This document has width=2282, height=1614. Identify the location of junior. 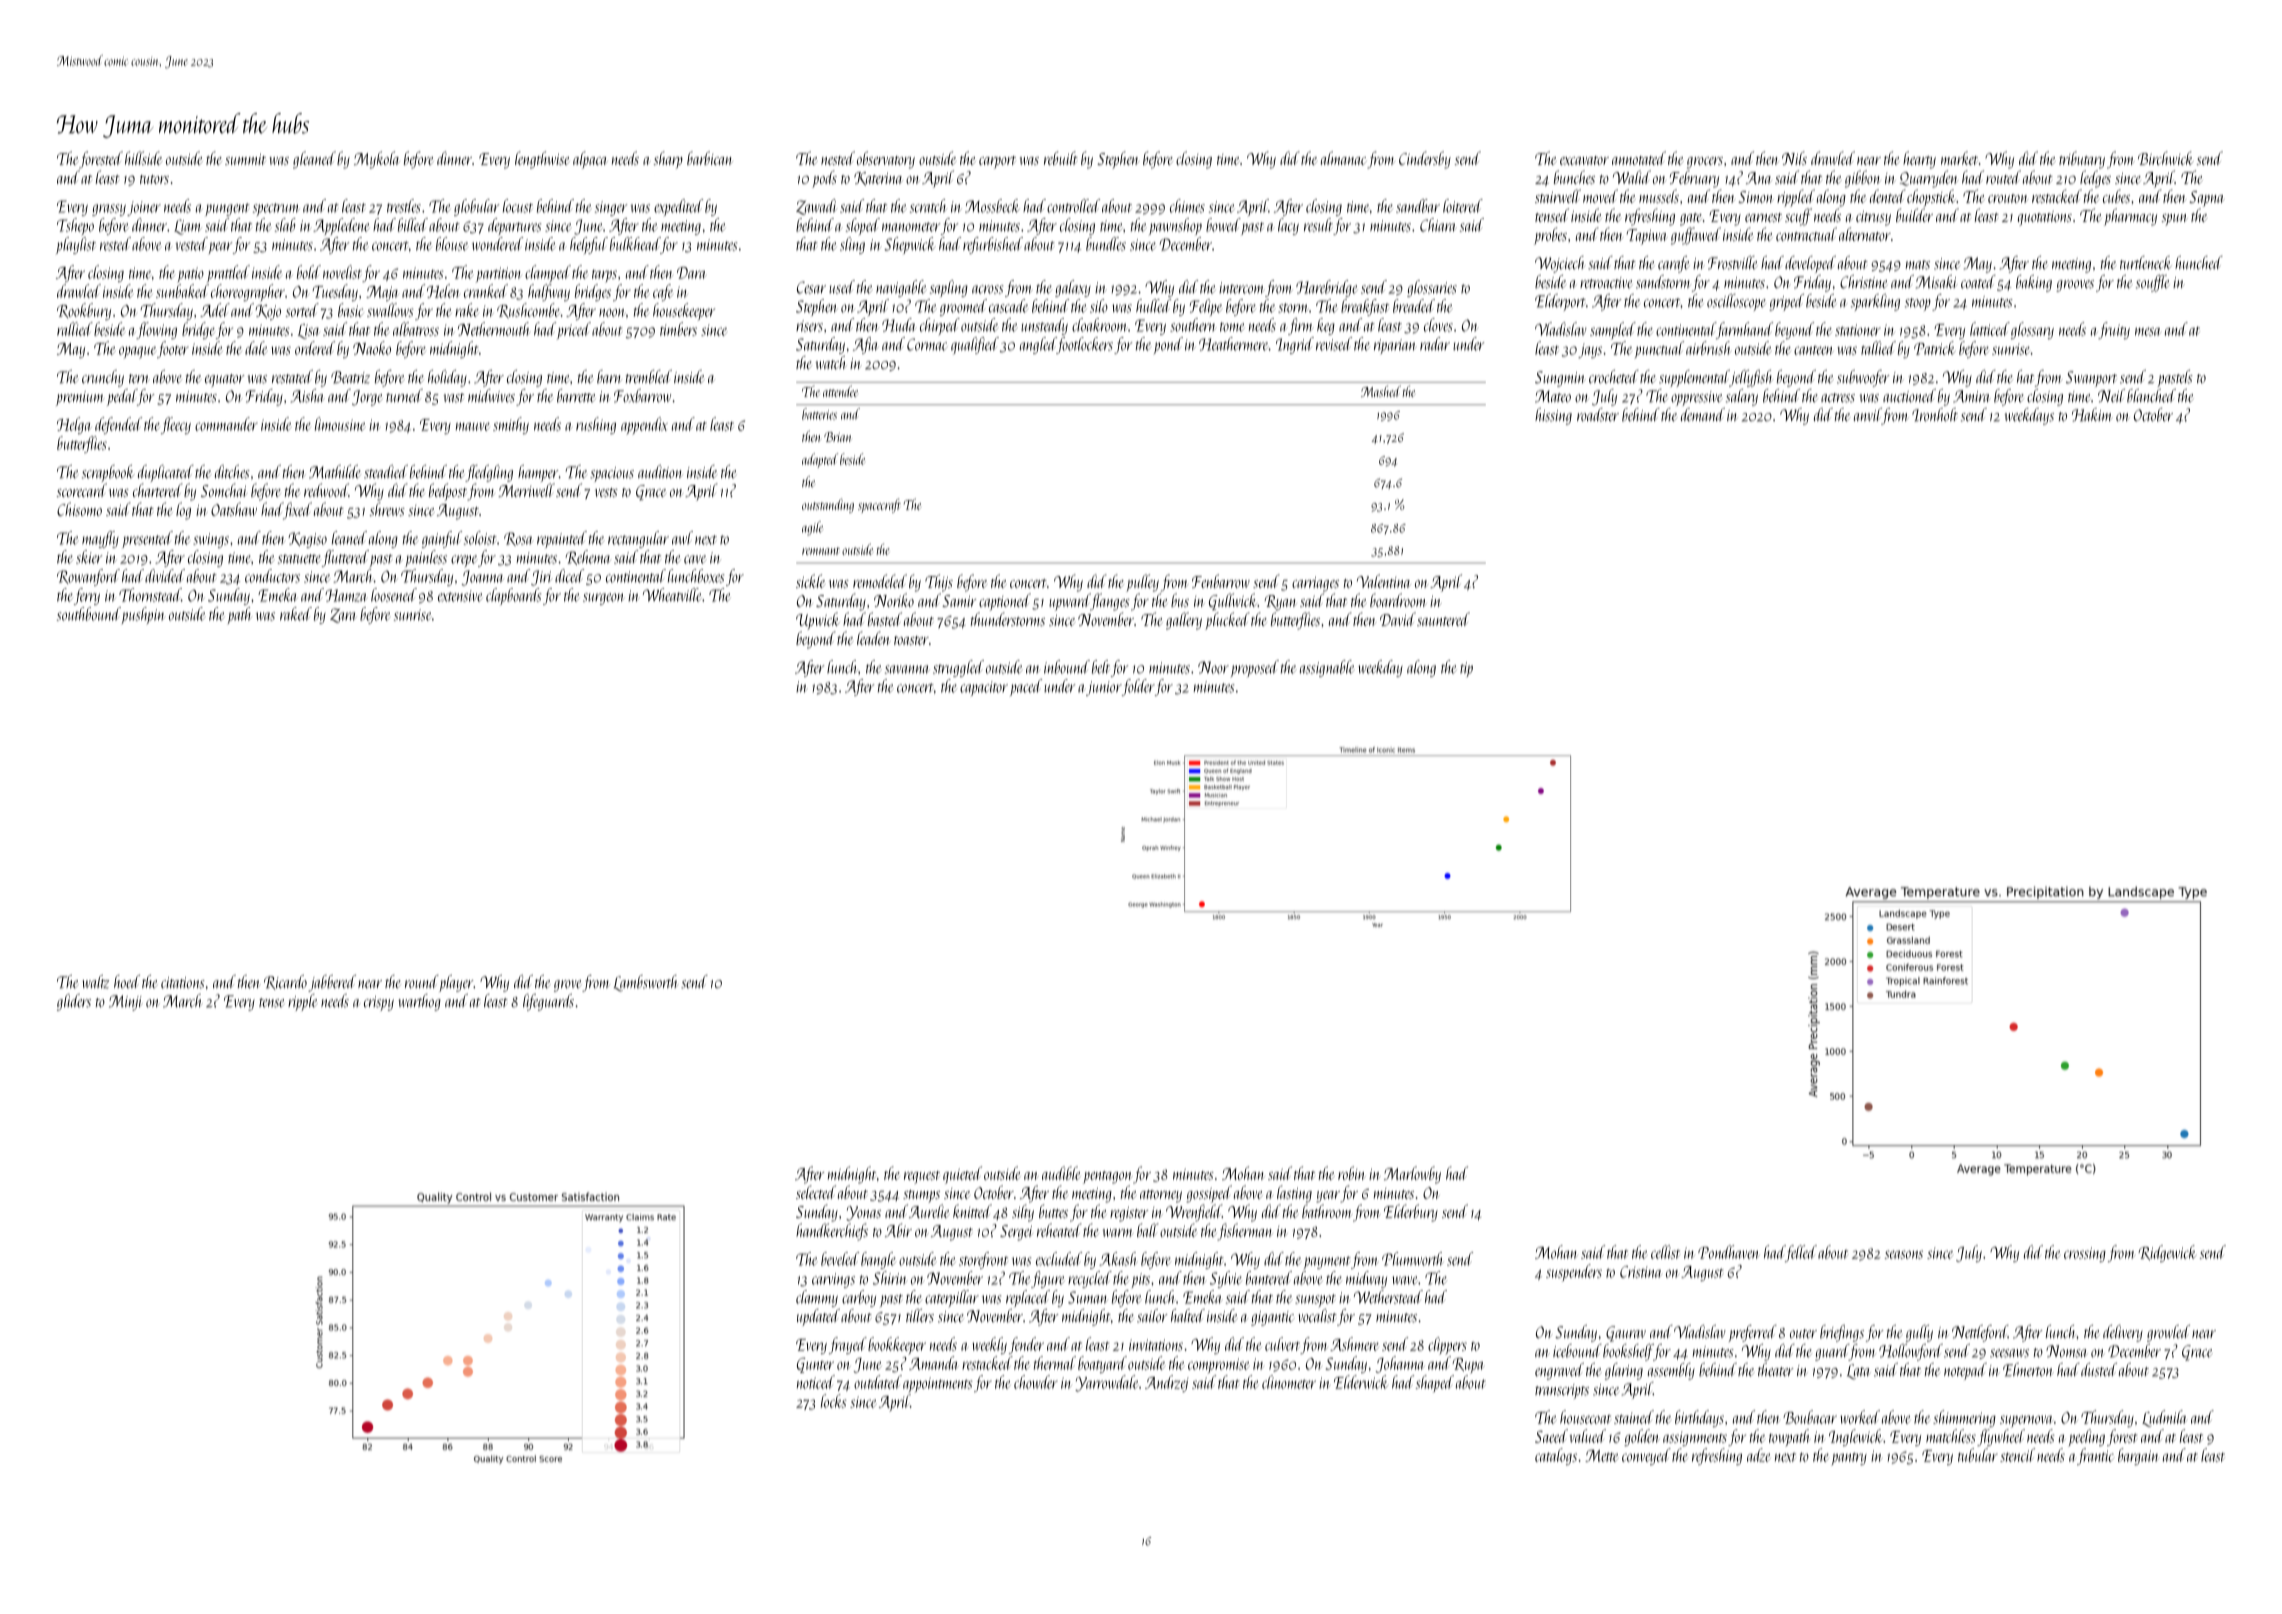
(1104, 688).
